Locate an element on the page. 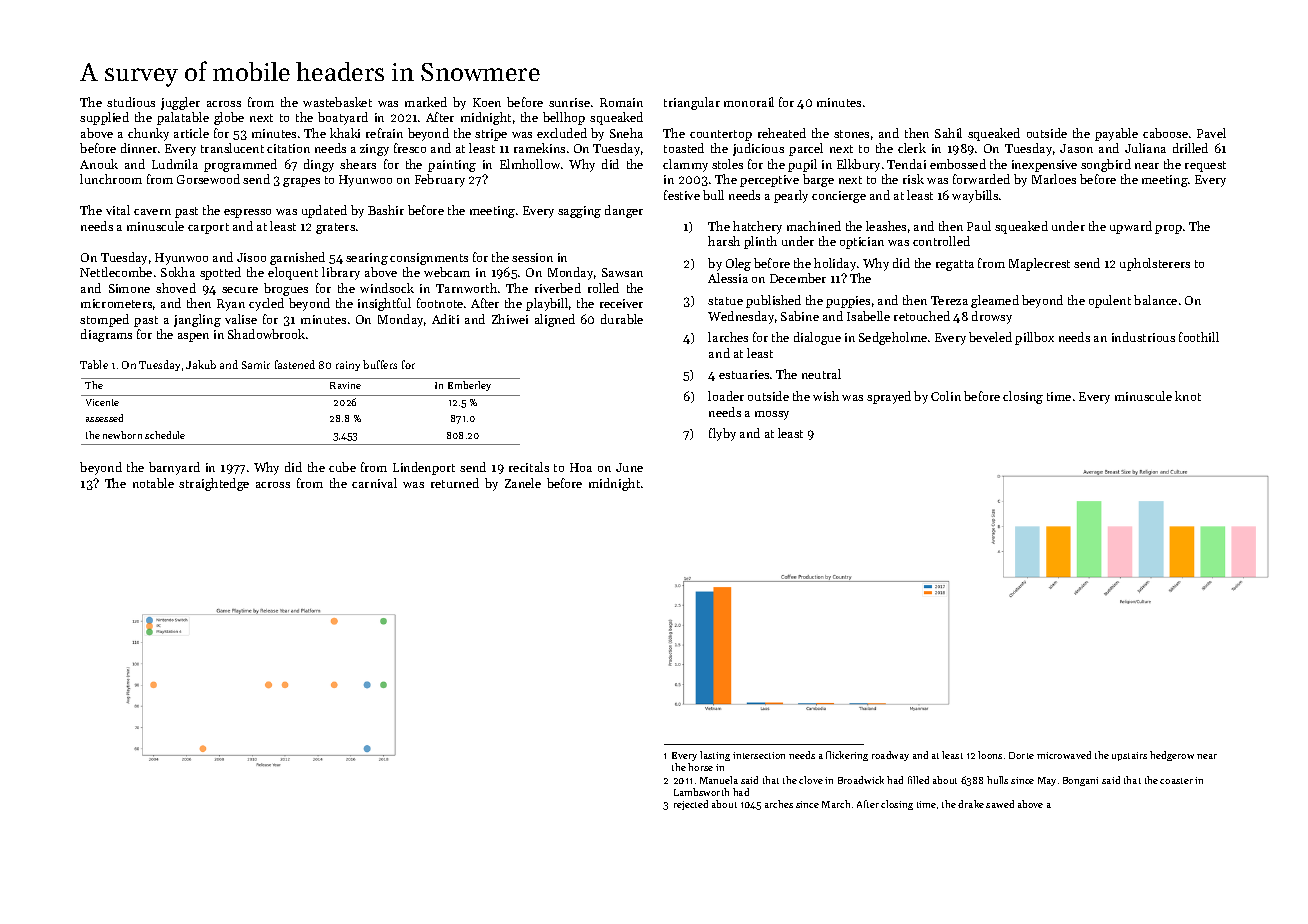  straightedge is located at coordinates (214, 484).
